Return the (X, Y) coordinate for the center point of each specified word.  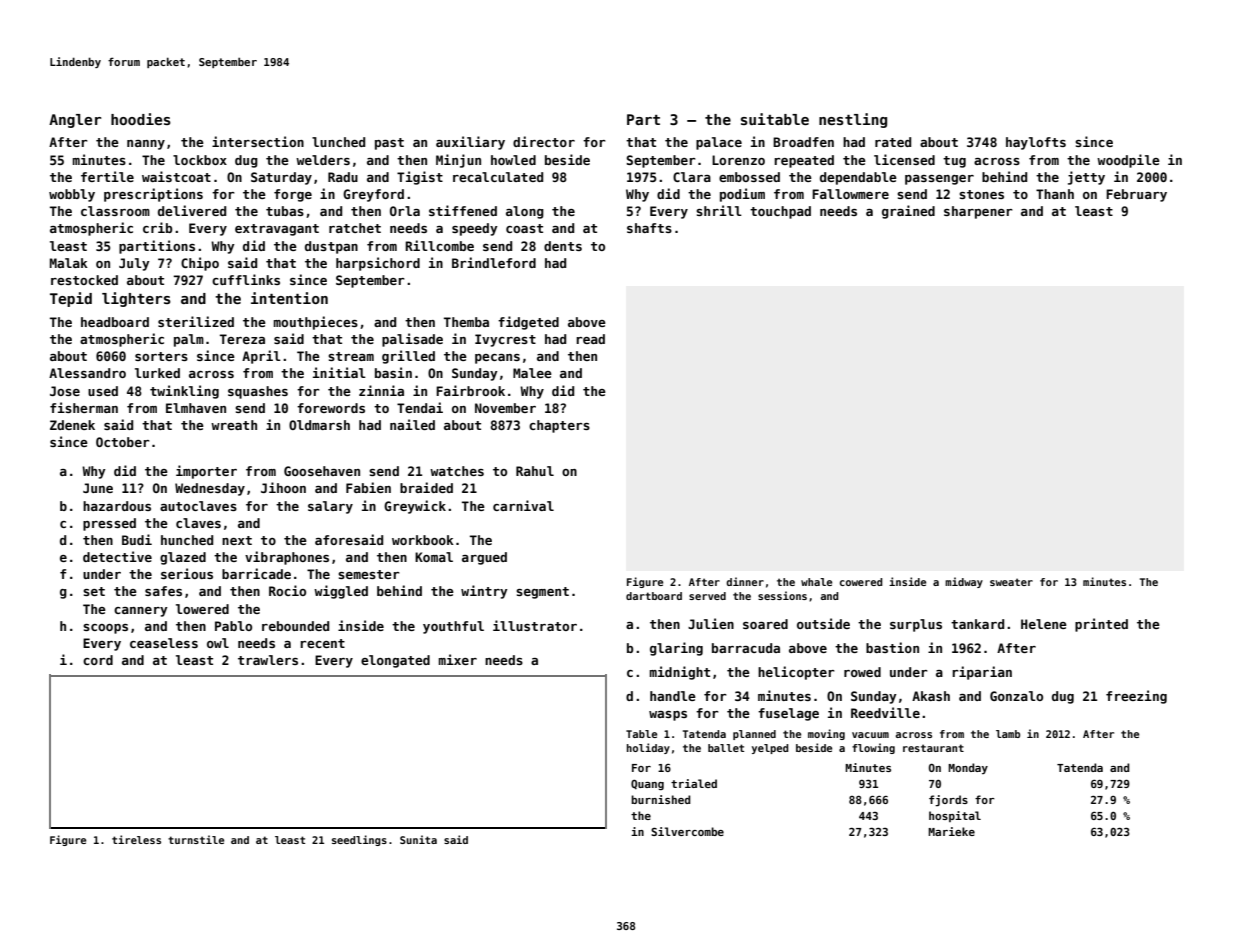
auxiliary (470, 143)
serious (187, 573)
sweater (1011, 582)
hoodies (141, 119)
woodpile (1128, 161)
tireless (136, 839)
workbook (423, 540)
